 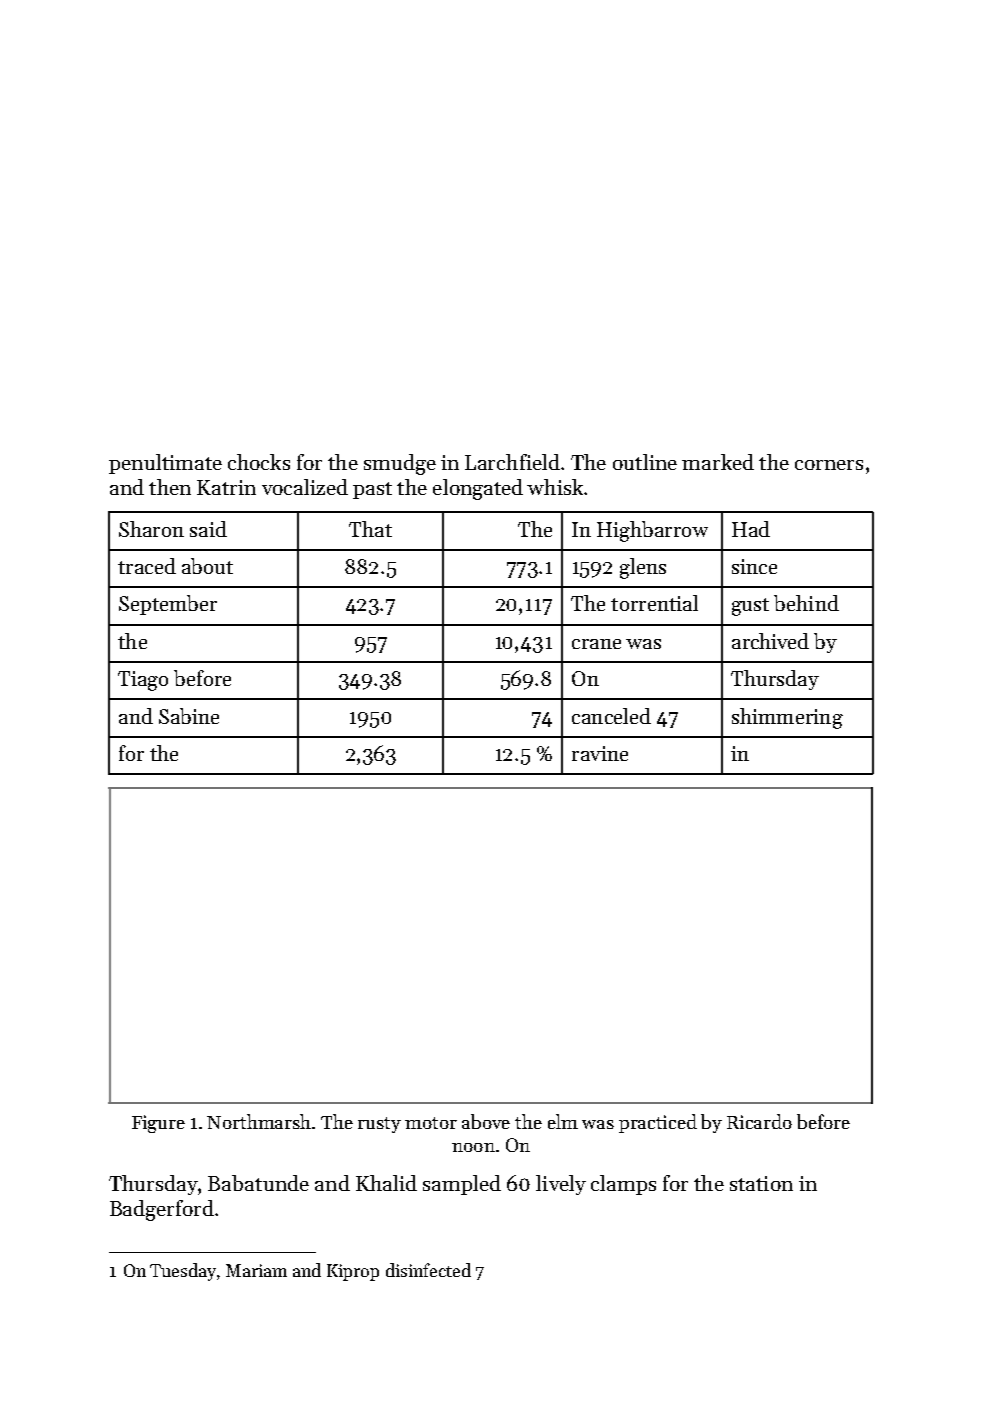 I want to click on Badgerford, so click(x=162, y=1210).
